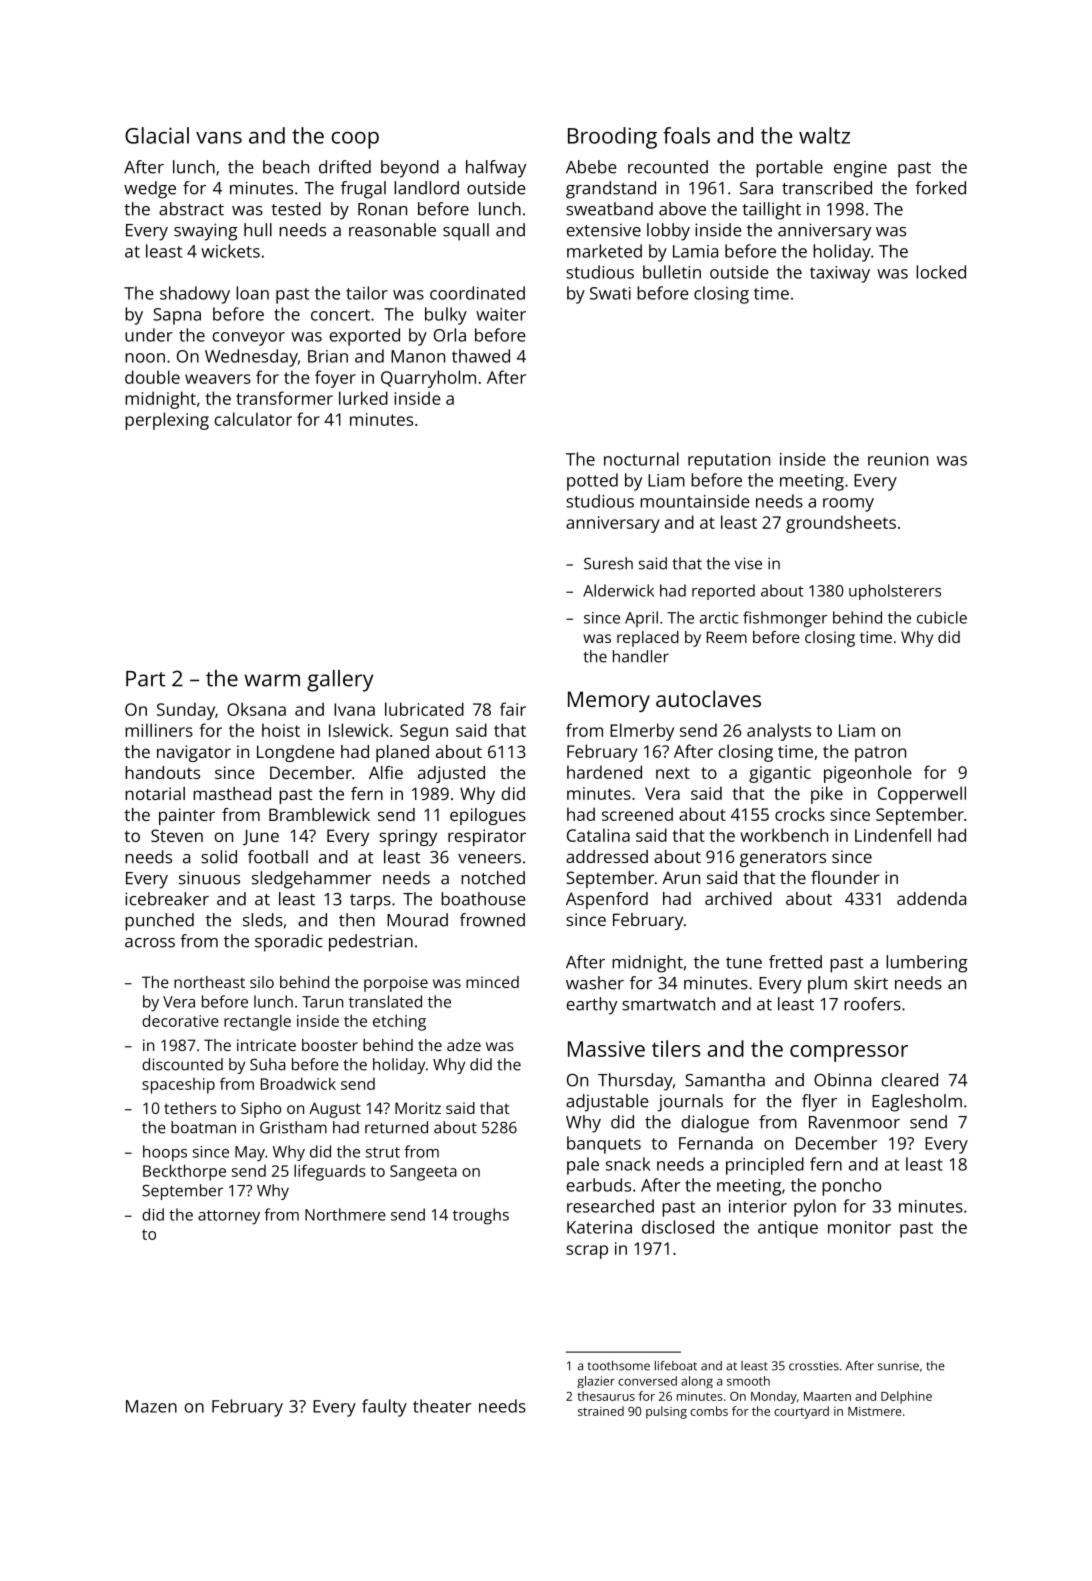 The width and height of the screenshot is (1092, 1581). What do you see at coordinates (363, 190) in the screenshot?
I see `frugal` at bounding box center [363, 190].
